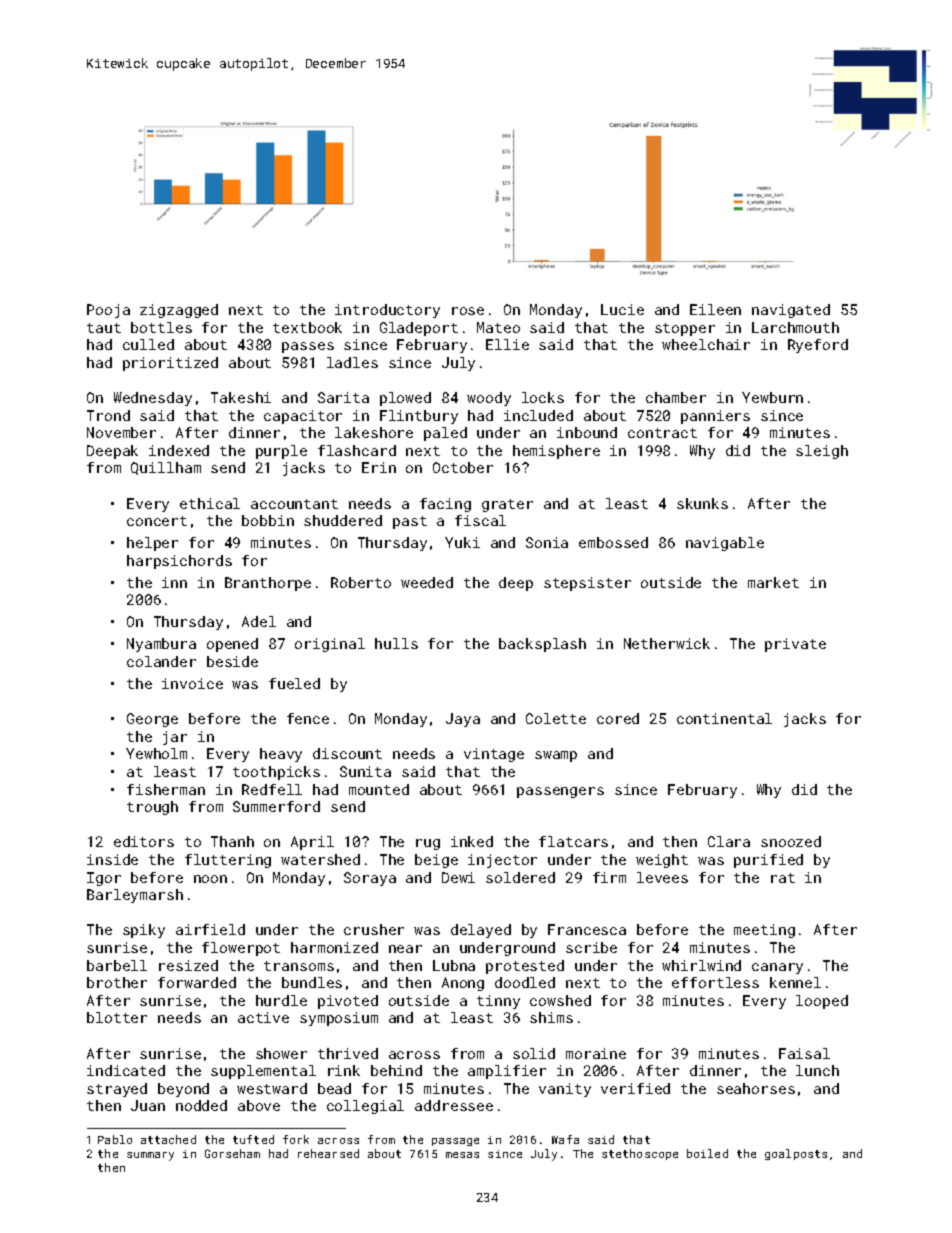  Describe the element at coordinates (144, 841) in the screenshot. I see `editors` at that location.
